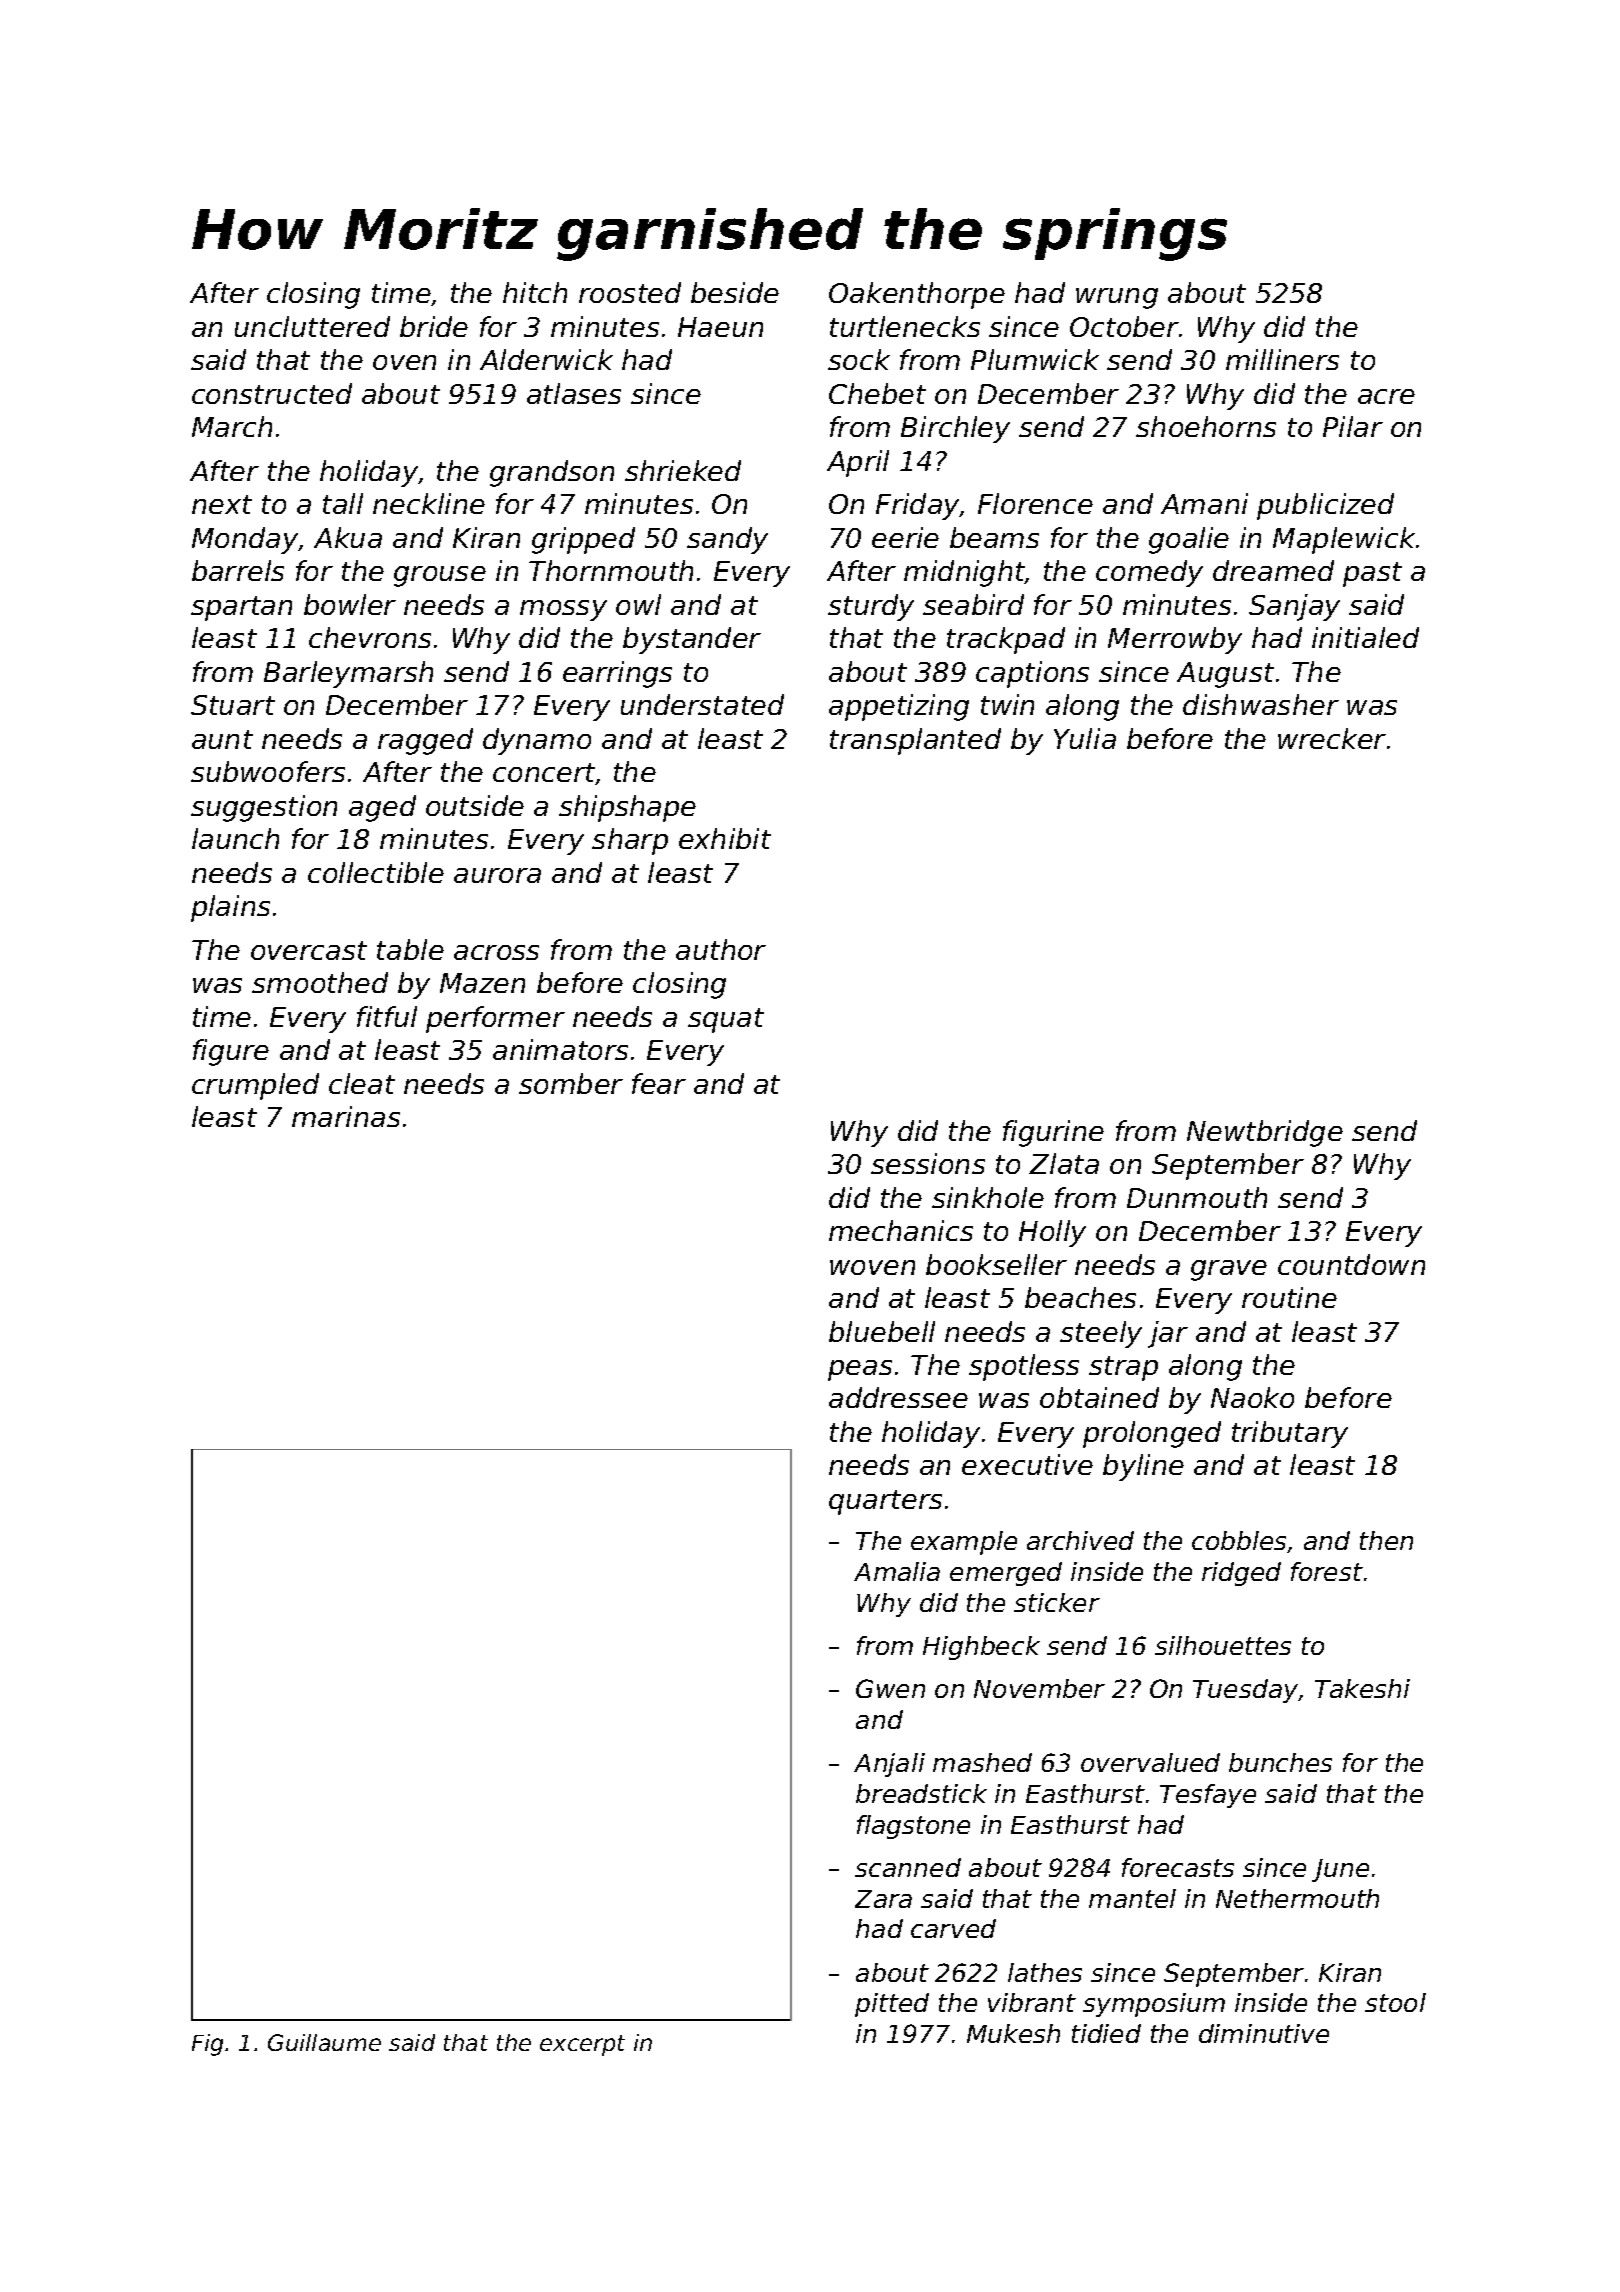  Describe the element at coordinates (683, 470) in the screenshot. I see `shrieked` at that location.
